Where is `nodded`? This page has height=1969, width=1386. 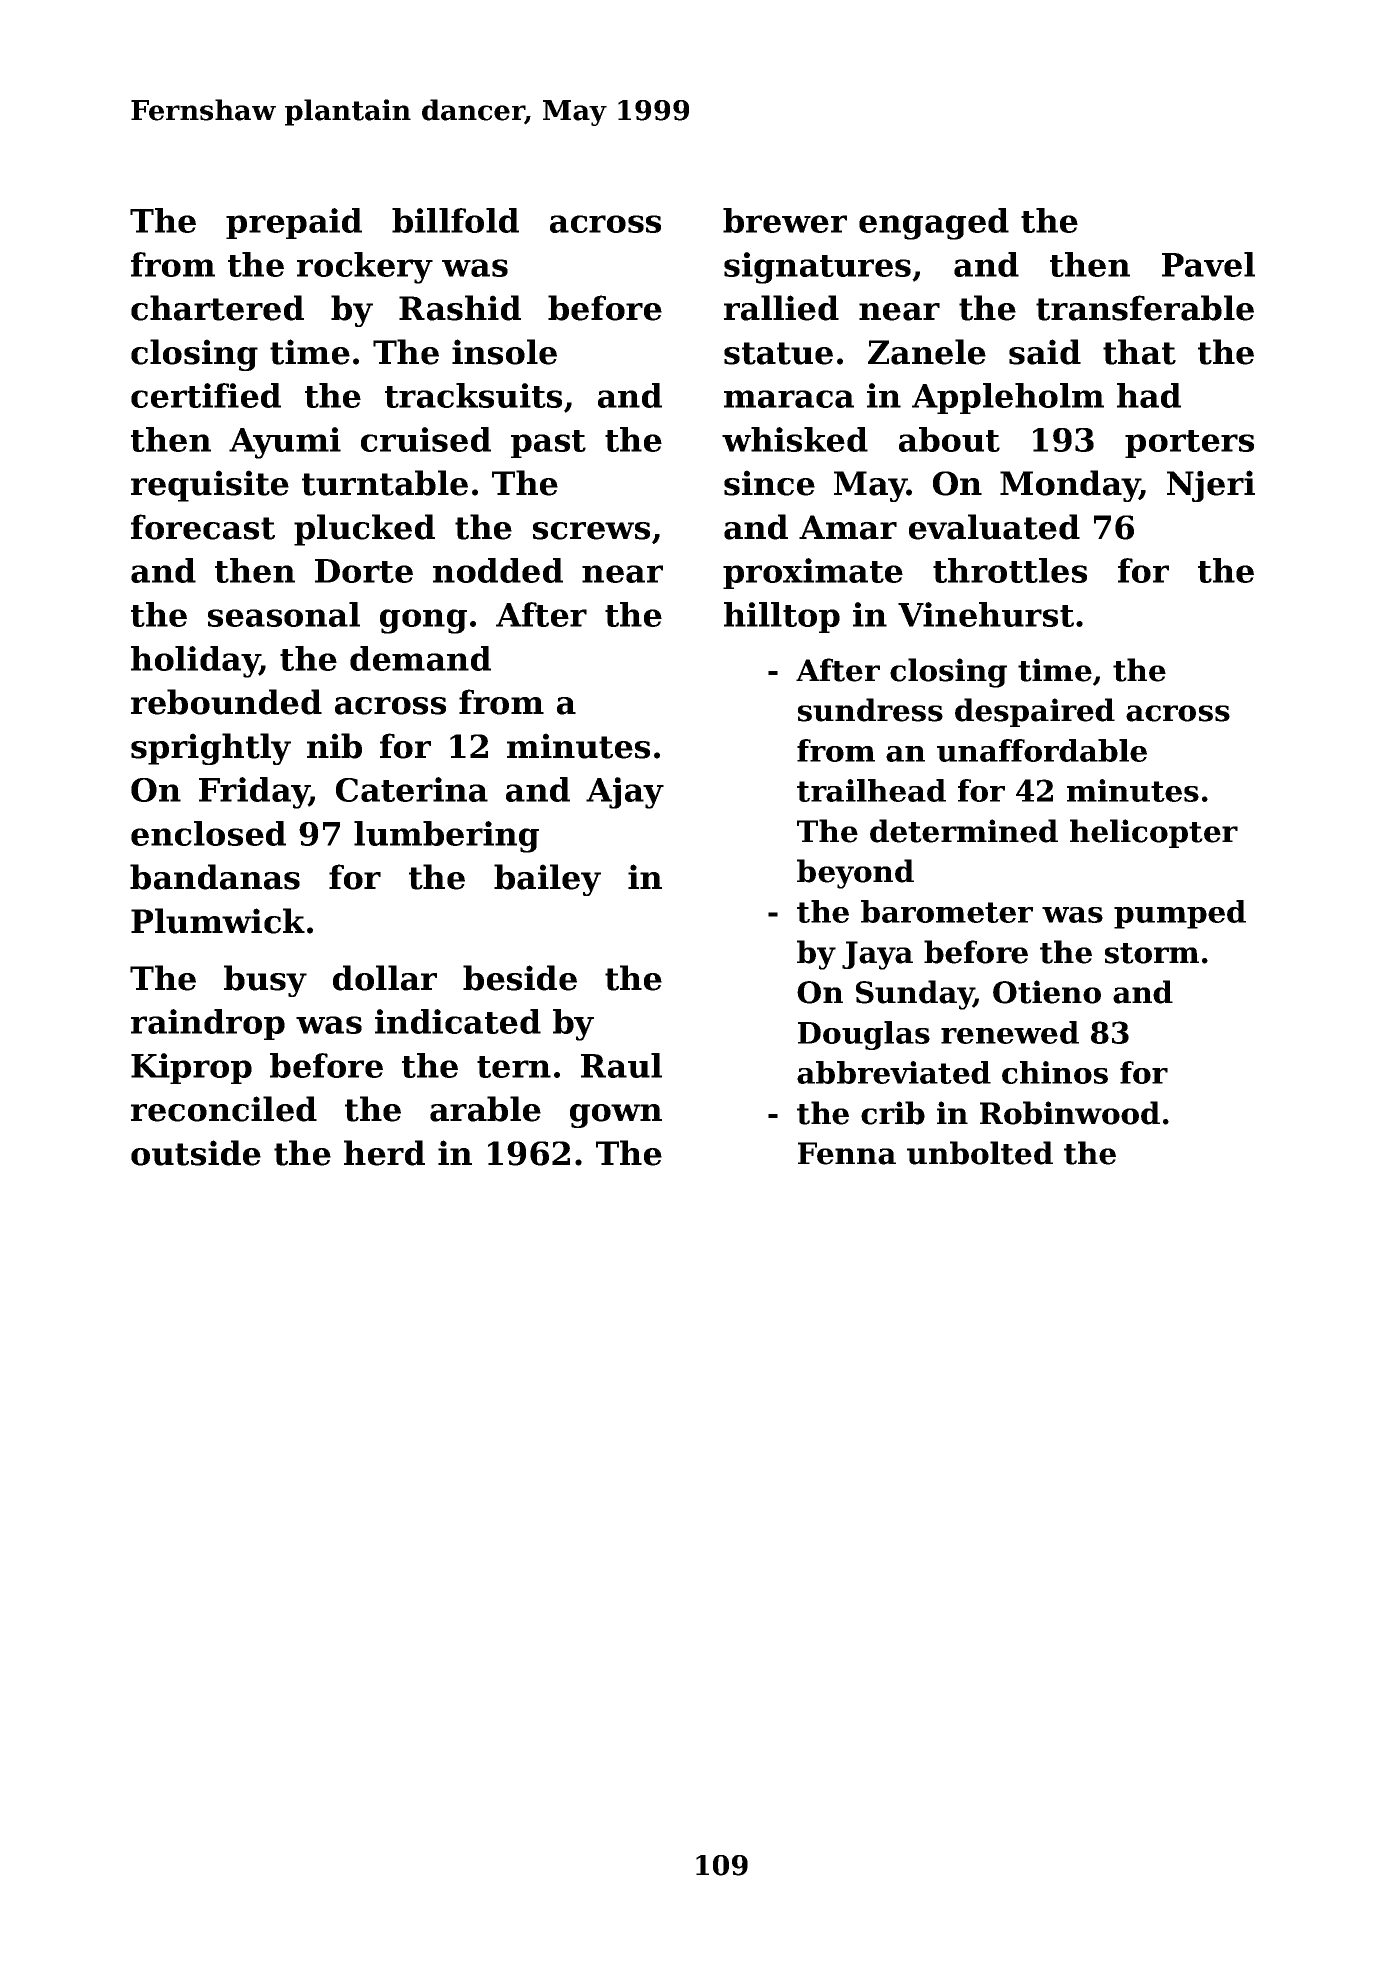 nodded is located at coordinates (498, 570).
